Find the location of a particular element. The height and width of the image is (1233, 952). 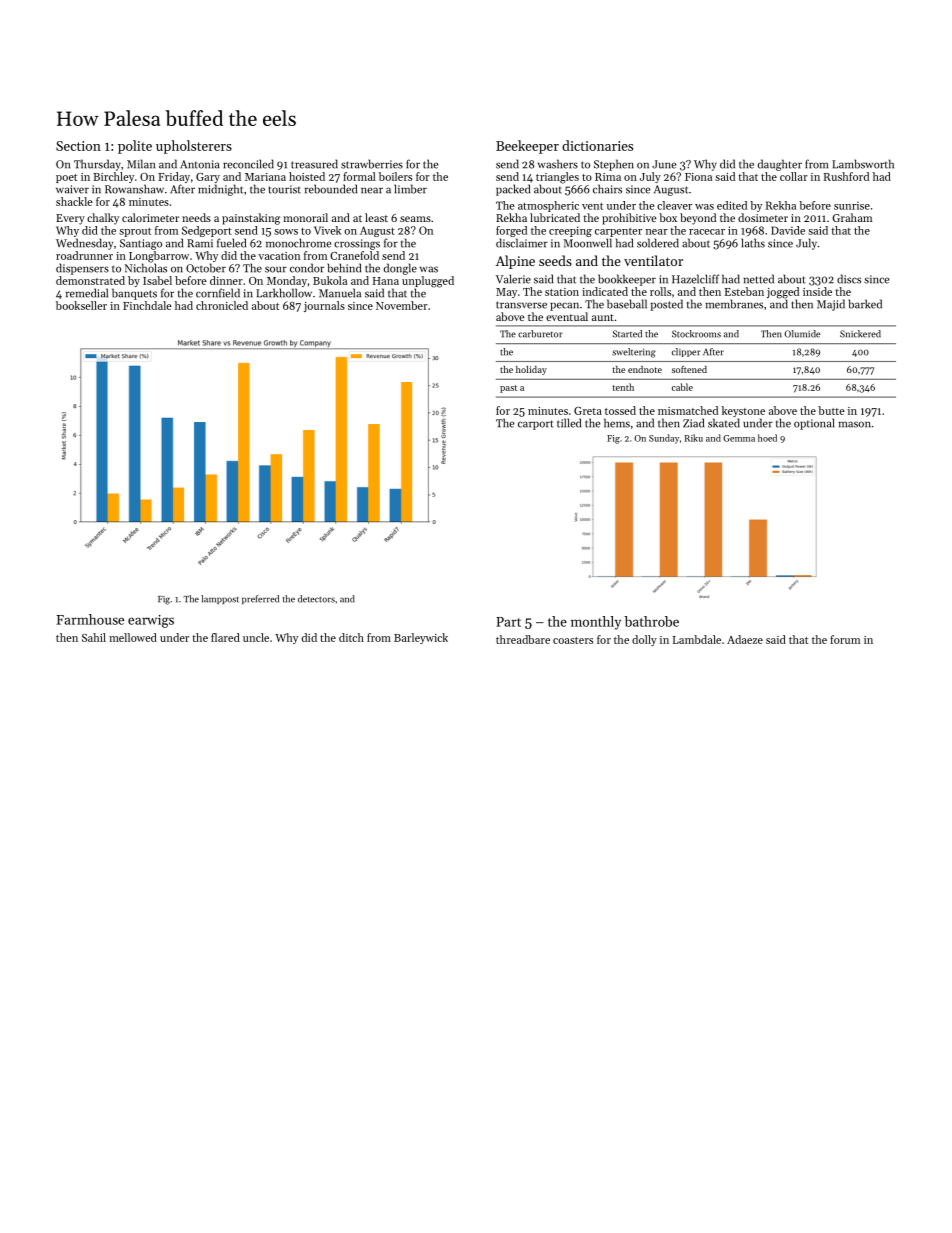

forum is located at coordinates (845, 639).
